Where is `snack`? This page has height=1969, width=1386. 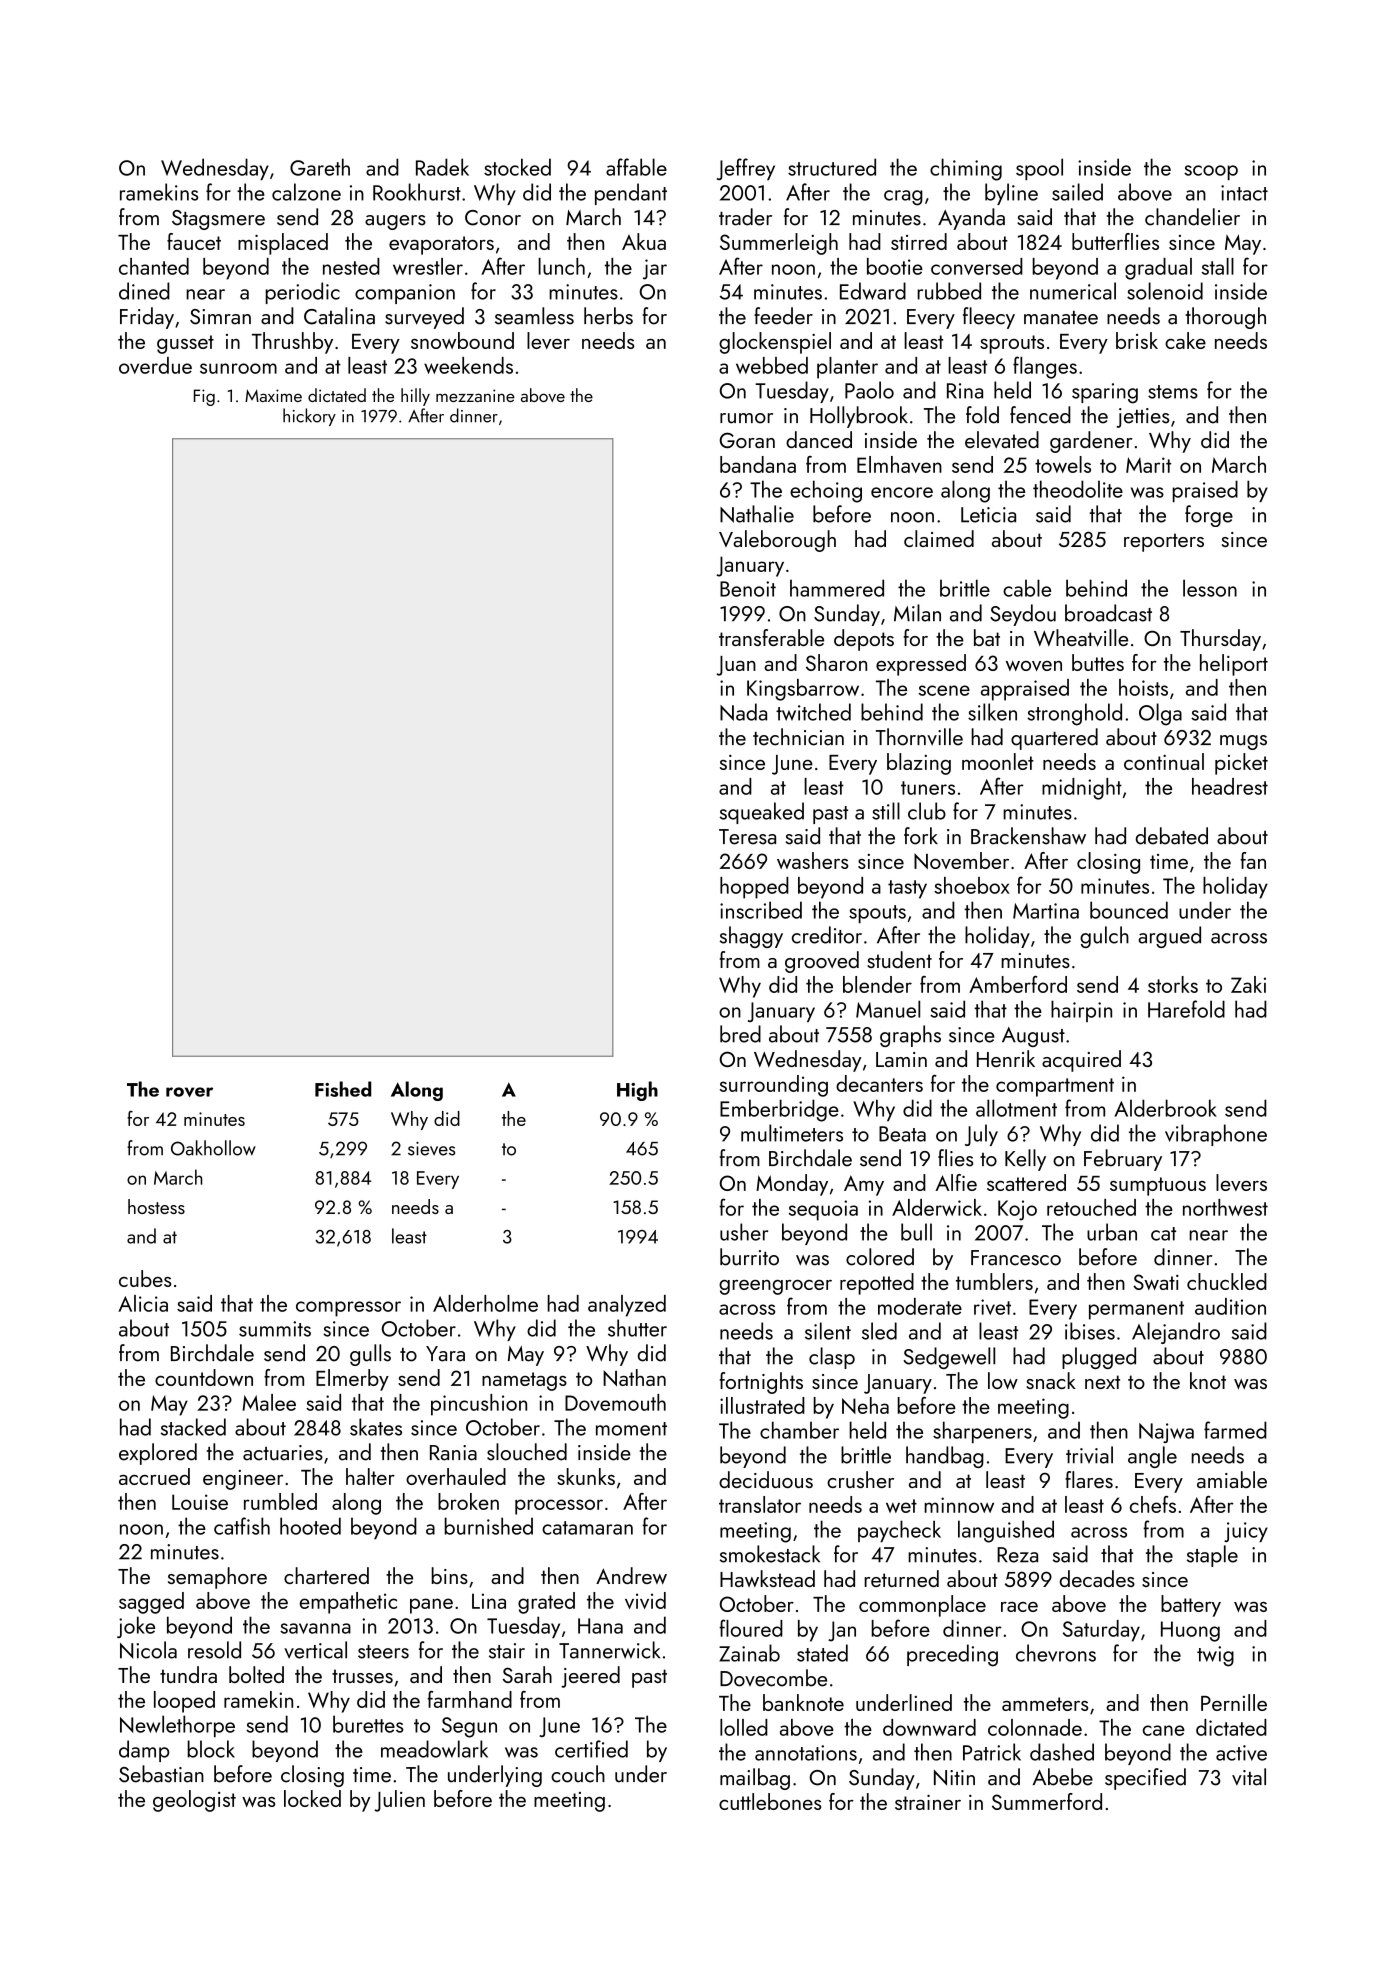
snack is located at coordinates (1051, 1380).
